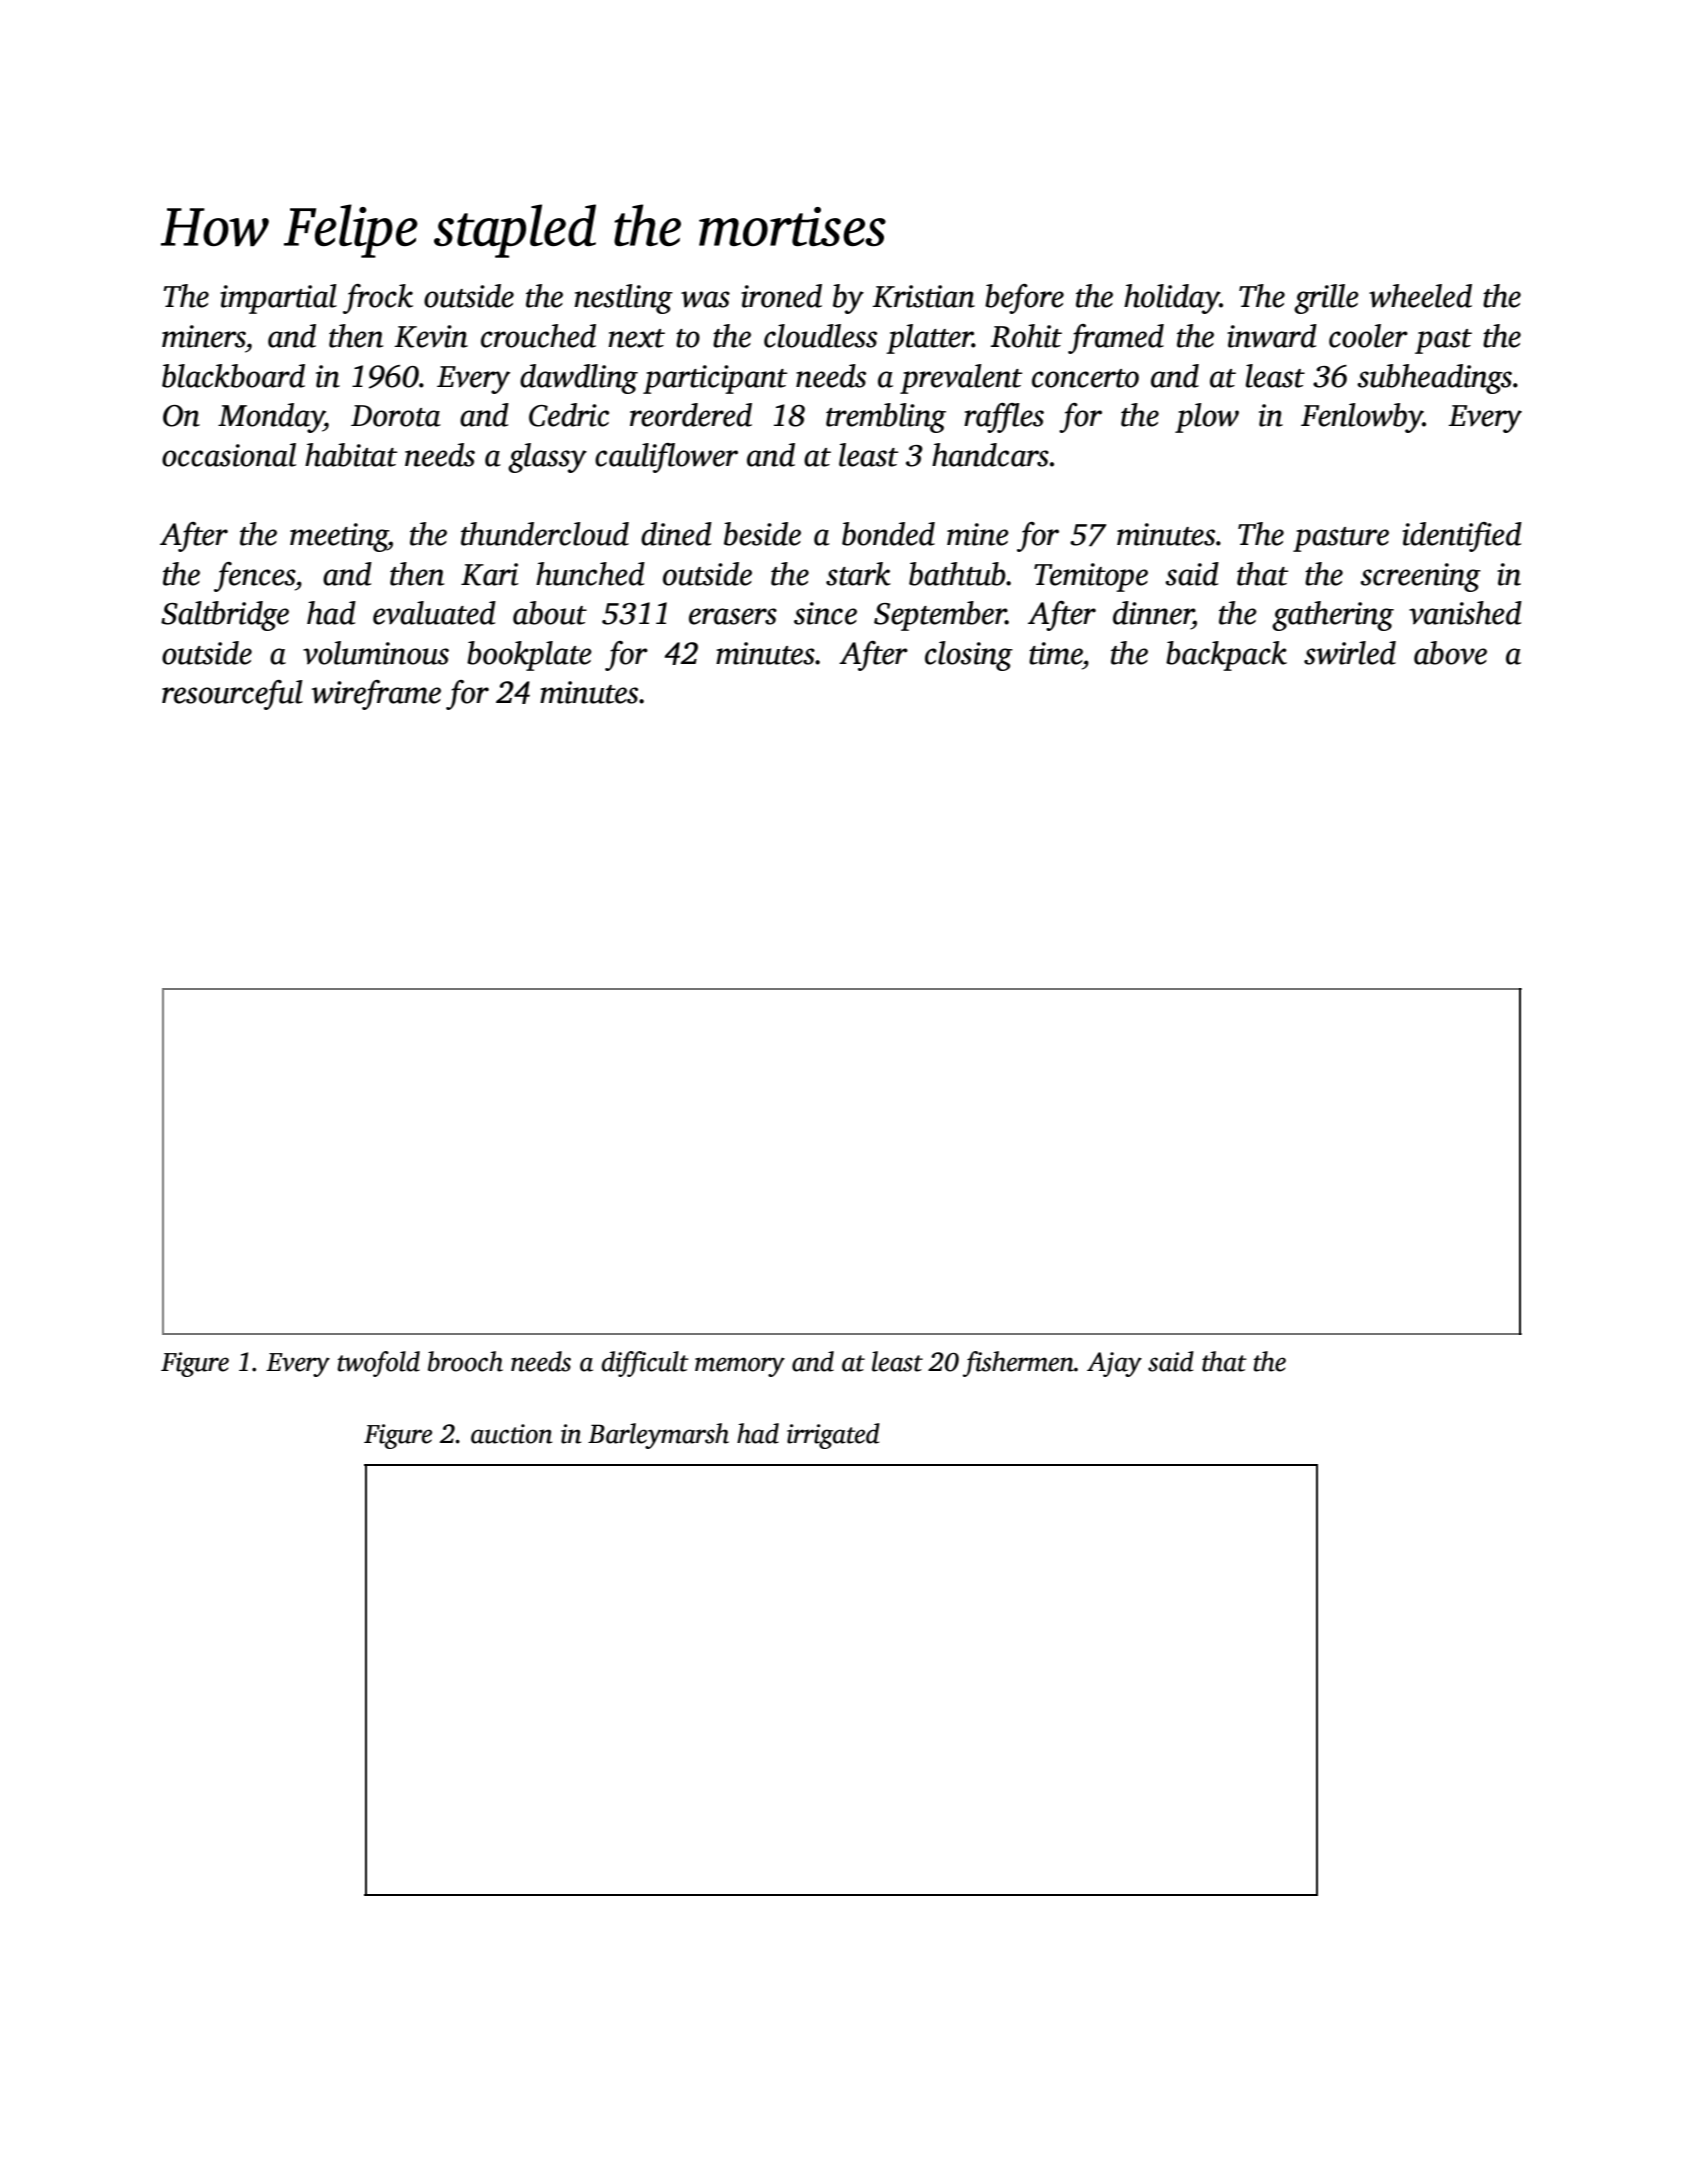 The image size is (1683, 2178). I want to click on cooler, so click(1368, 336).
